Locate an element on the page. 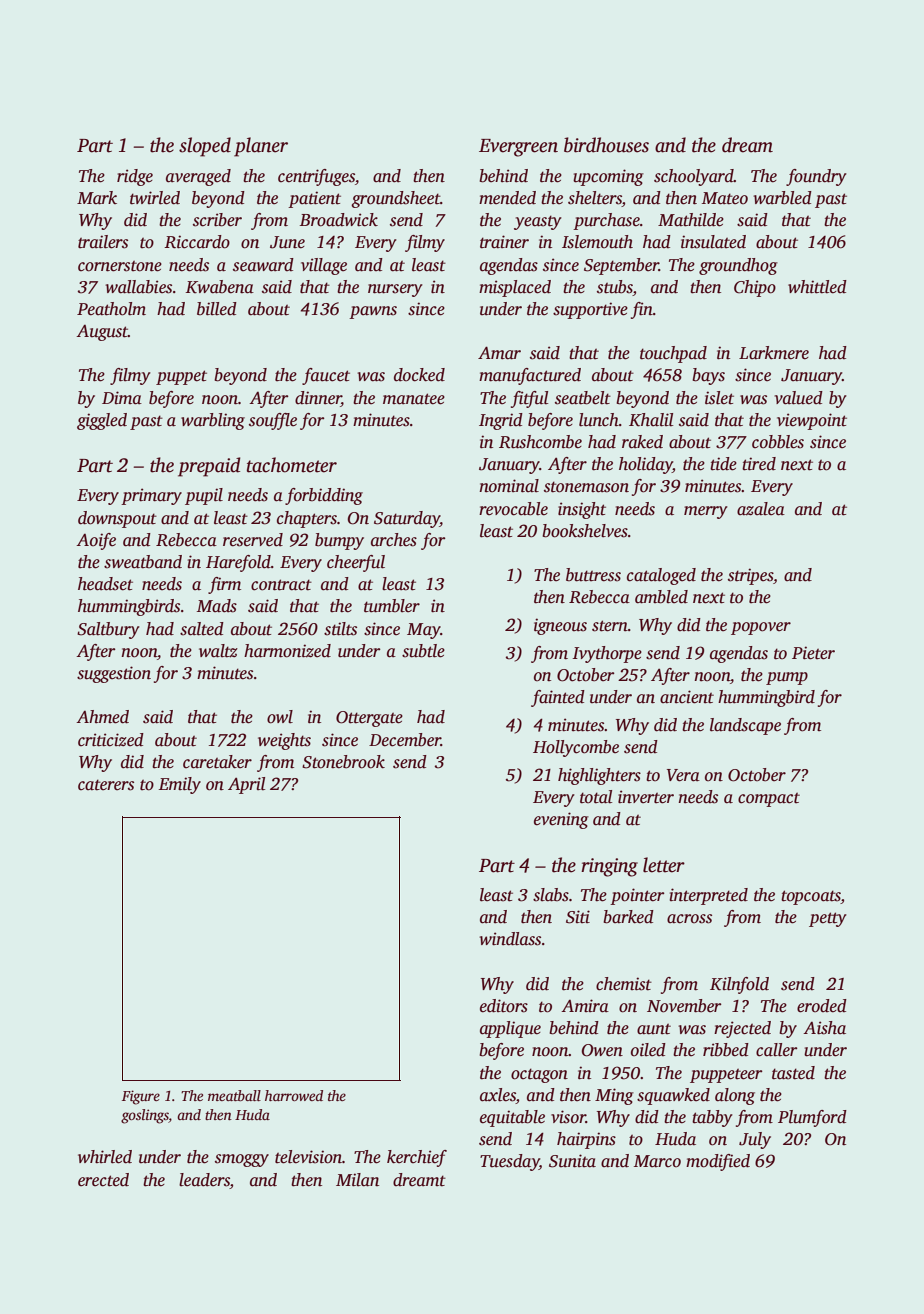 The width and height of the document is (924, 1314). Ingrid is located at coordinates (501, 421).
